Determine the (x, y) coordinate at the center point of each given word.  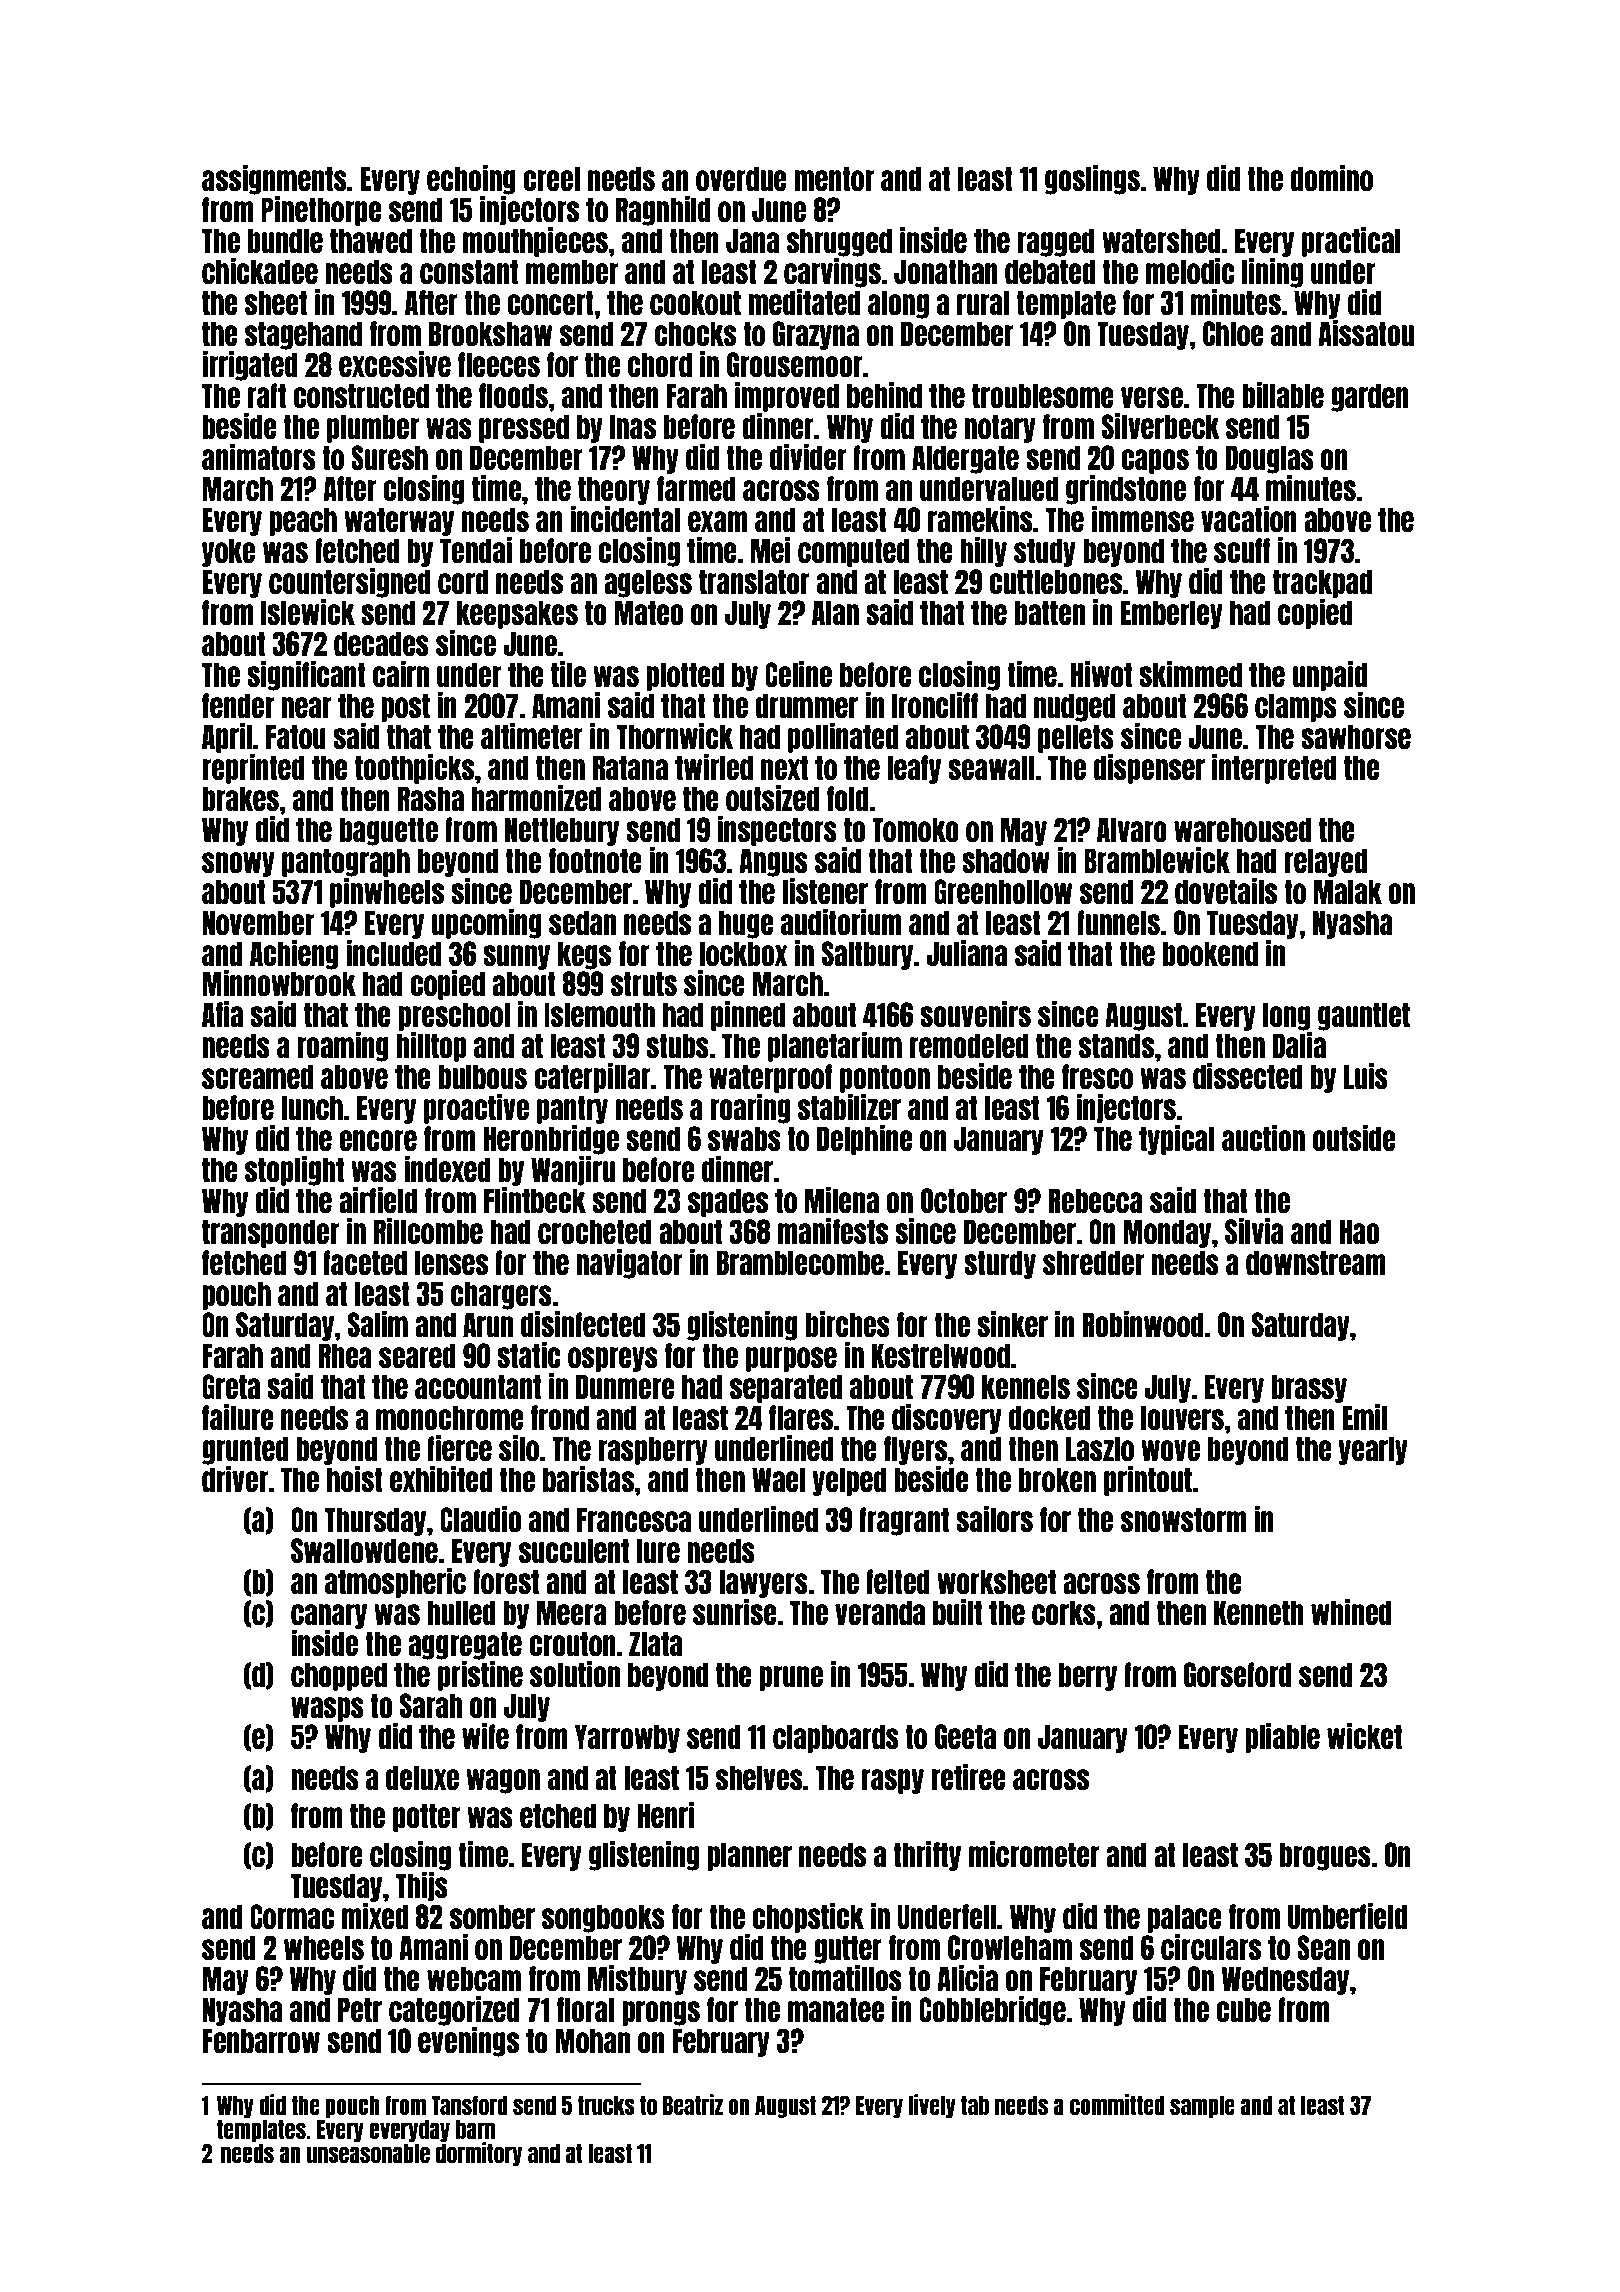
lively (932, 2106)
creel (551, 178)
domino (1332, 178)
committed (1117, 2104)
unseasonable (368, 2153)
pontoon (885, 1078)
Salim (378, 1324)
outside (1354, 1138)
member (572, 271)
